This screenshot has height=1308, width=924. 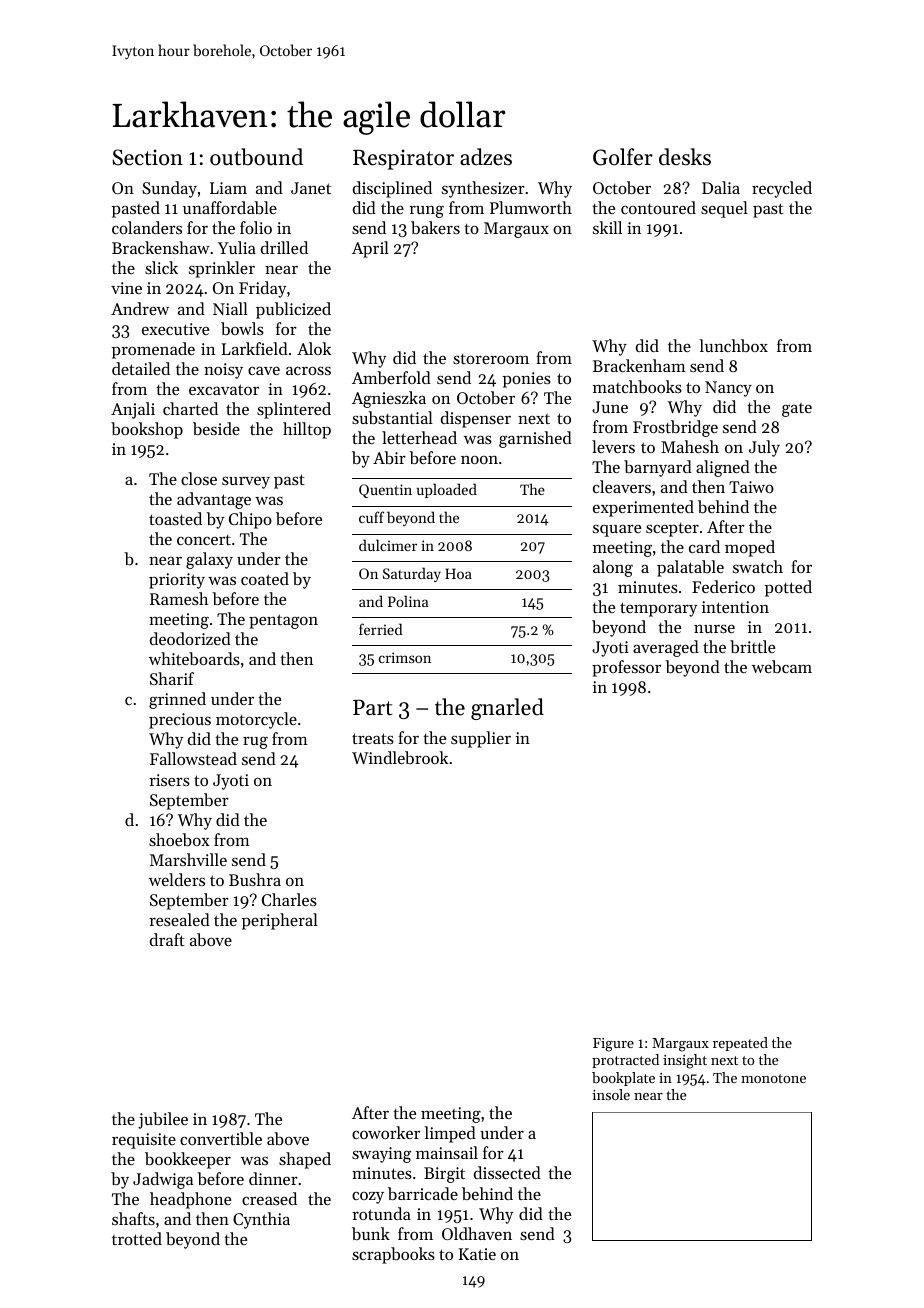 What do you see at coordinates (177, 879) in the screenshot?
I see `welders` at bounding box center [177, 879].
